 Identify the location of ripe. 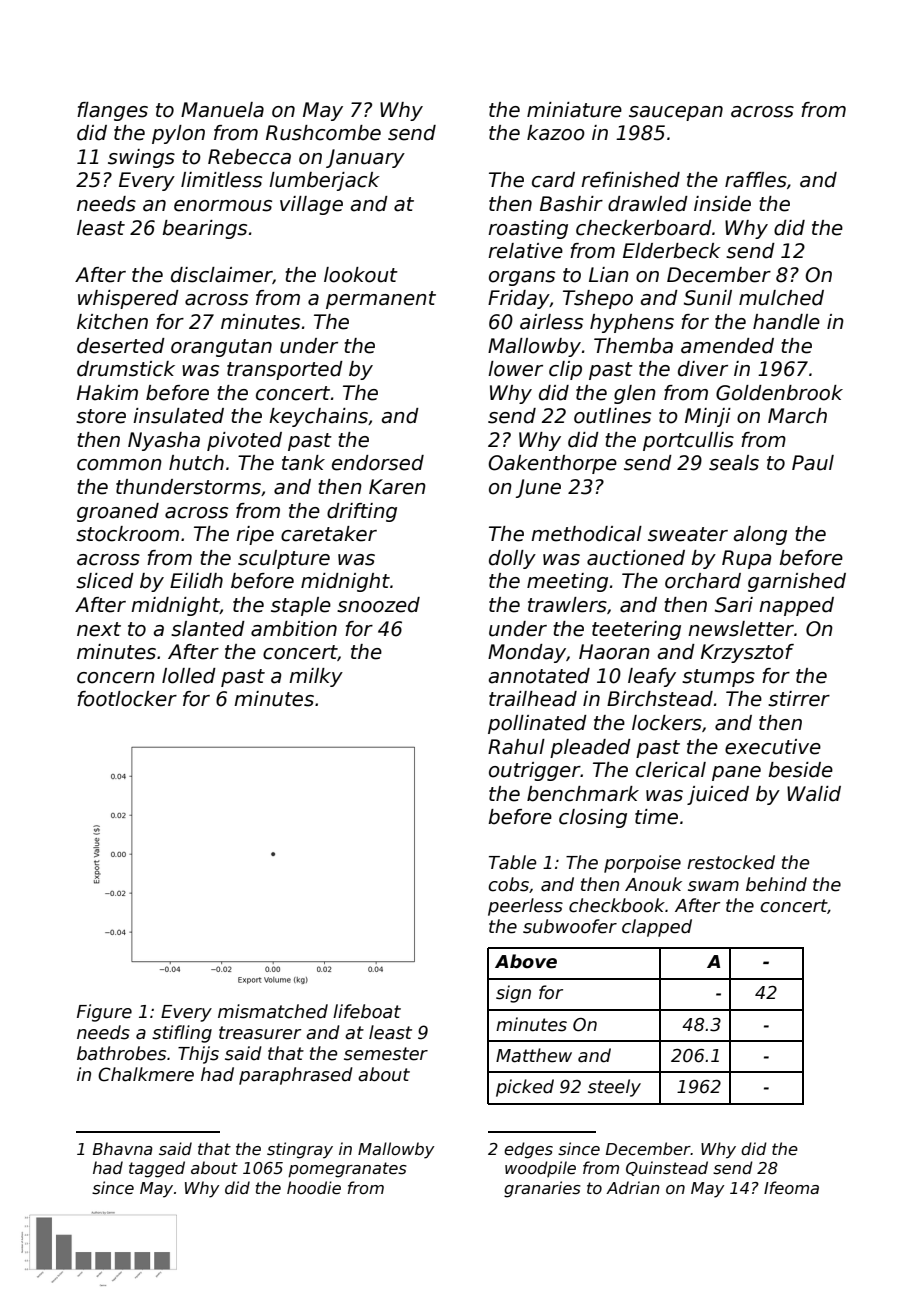
(255, 535).
